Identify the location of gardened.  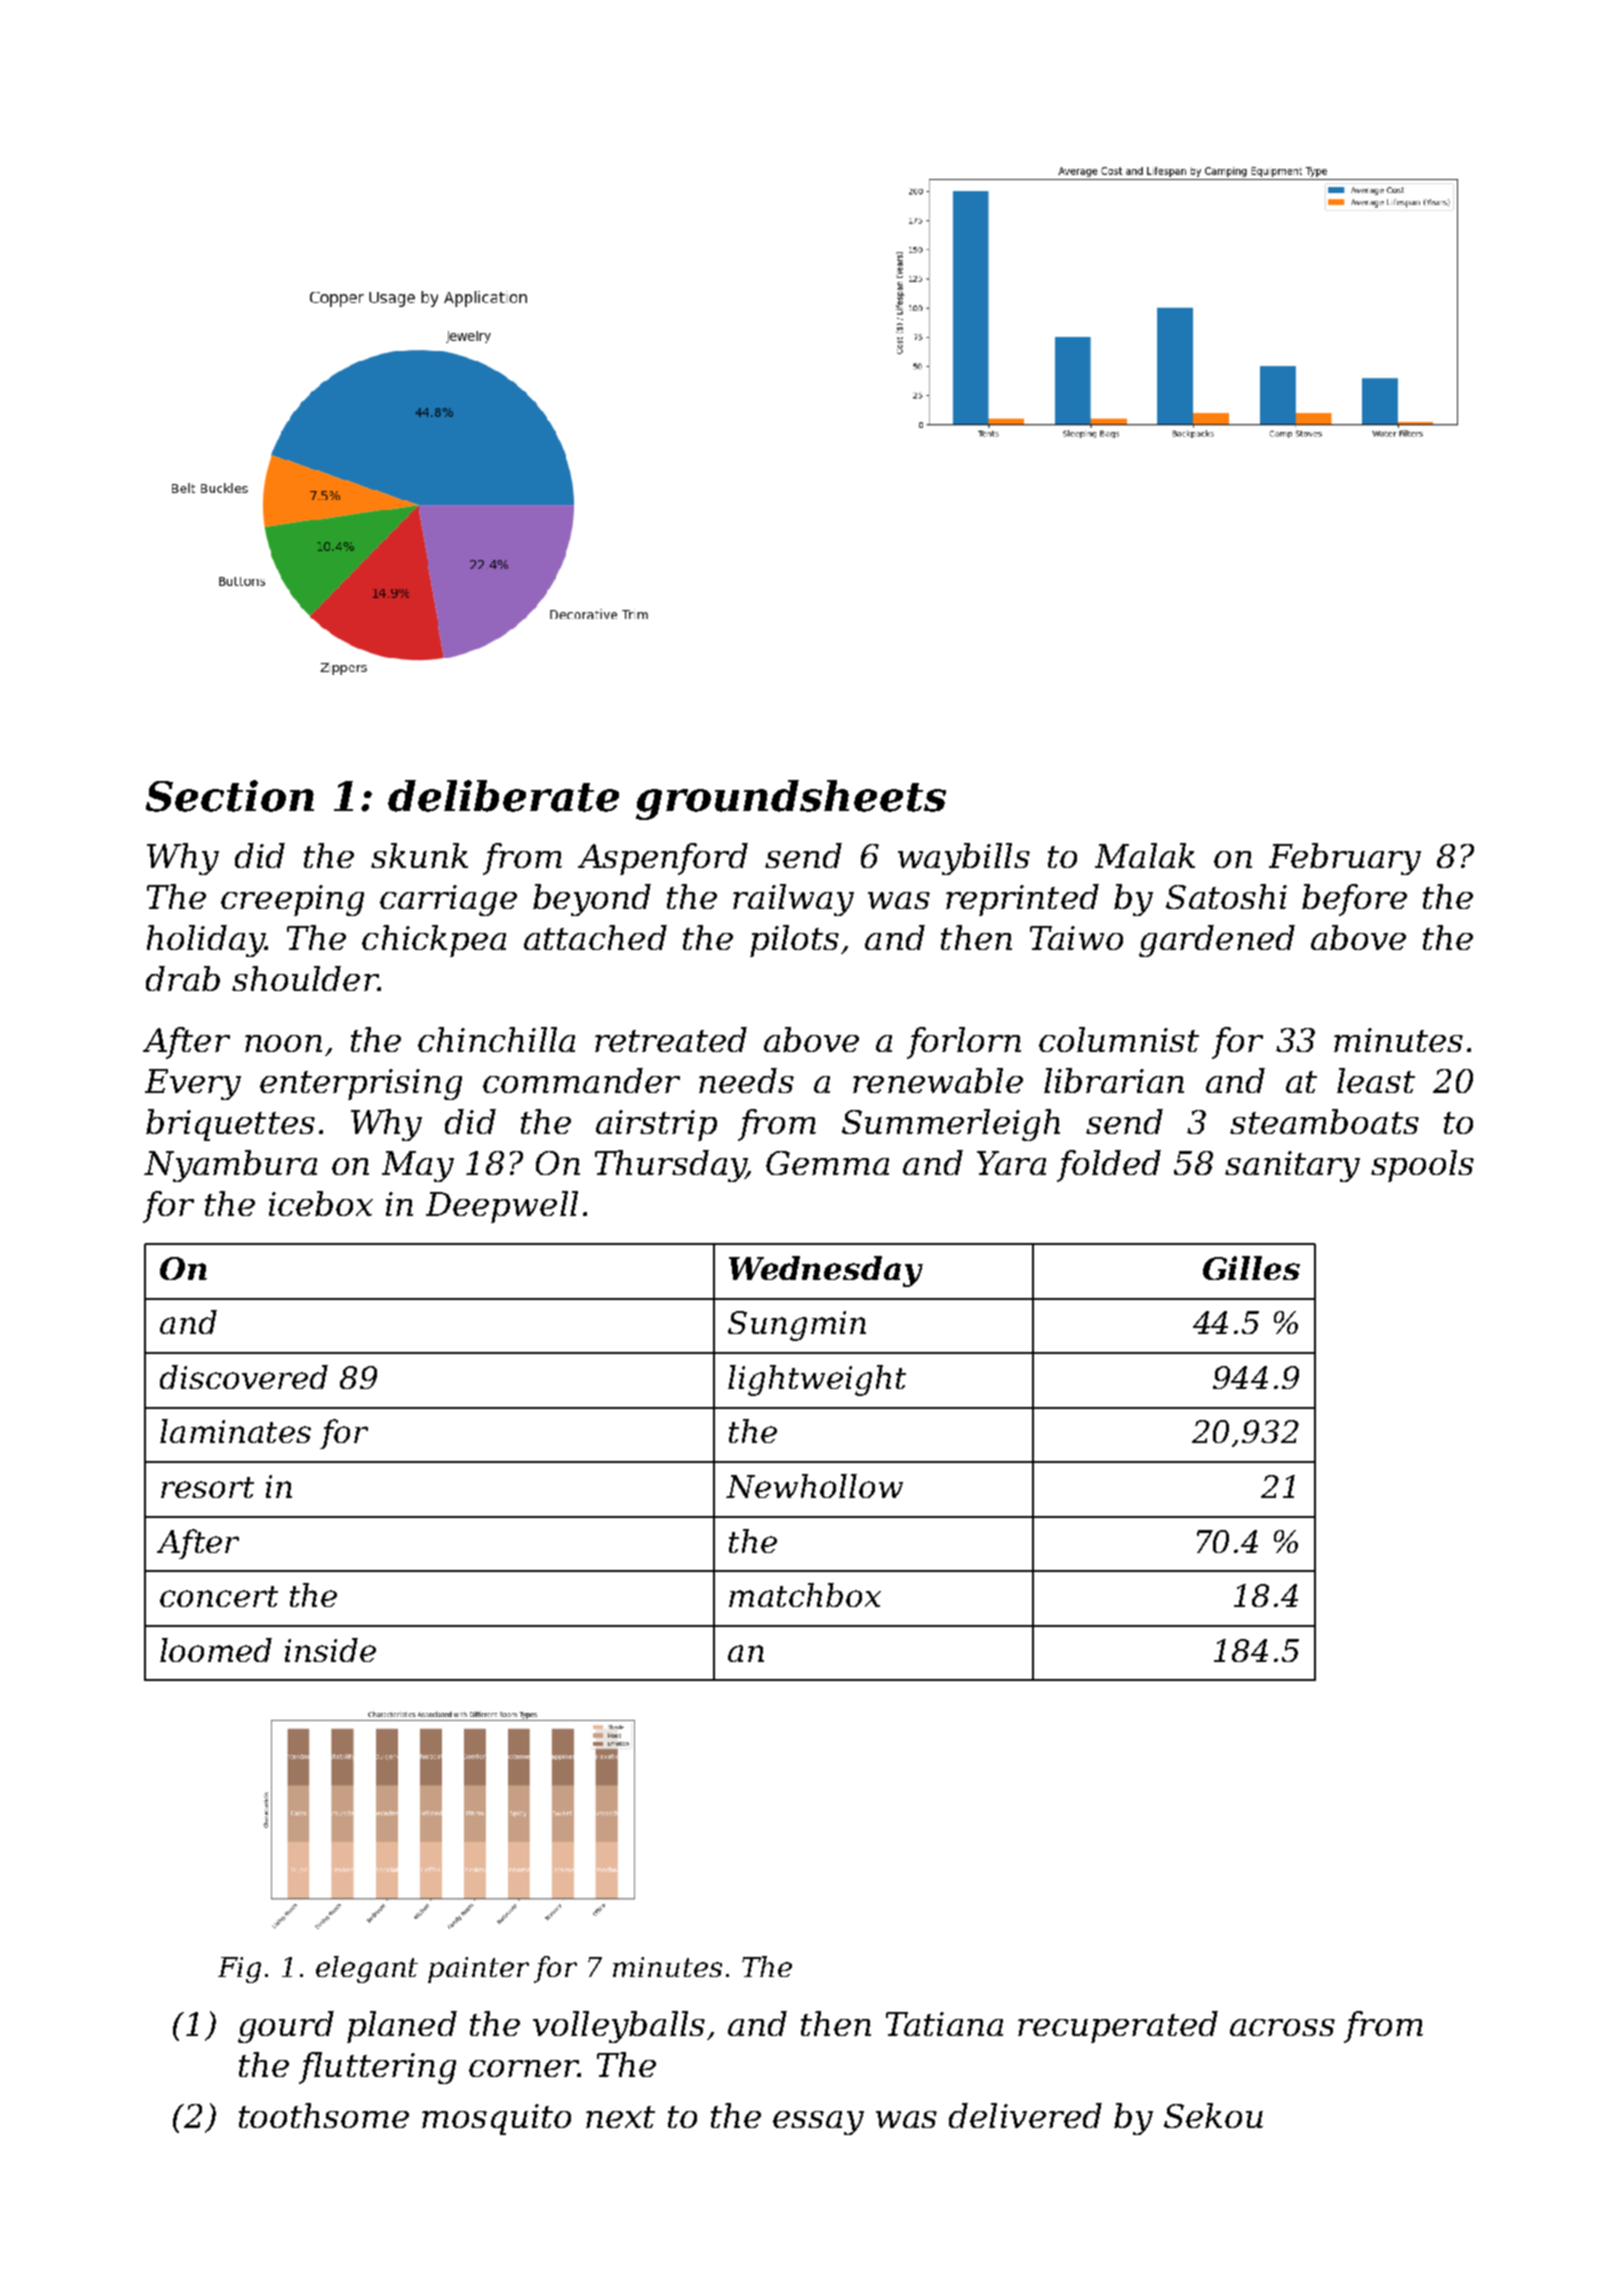
(1217, 941).
